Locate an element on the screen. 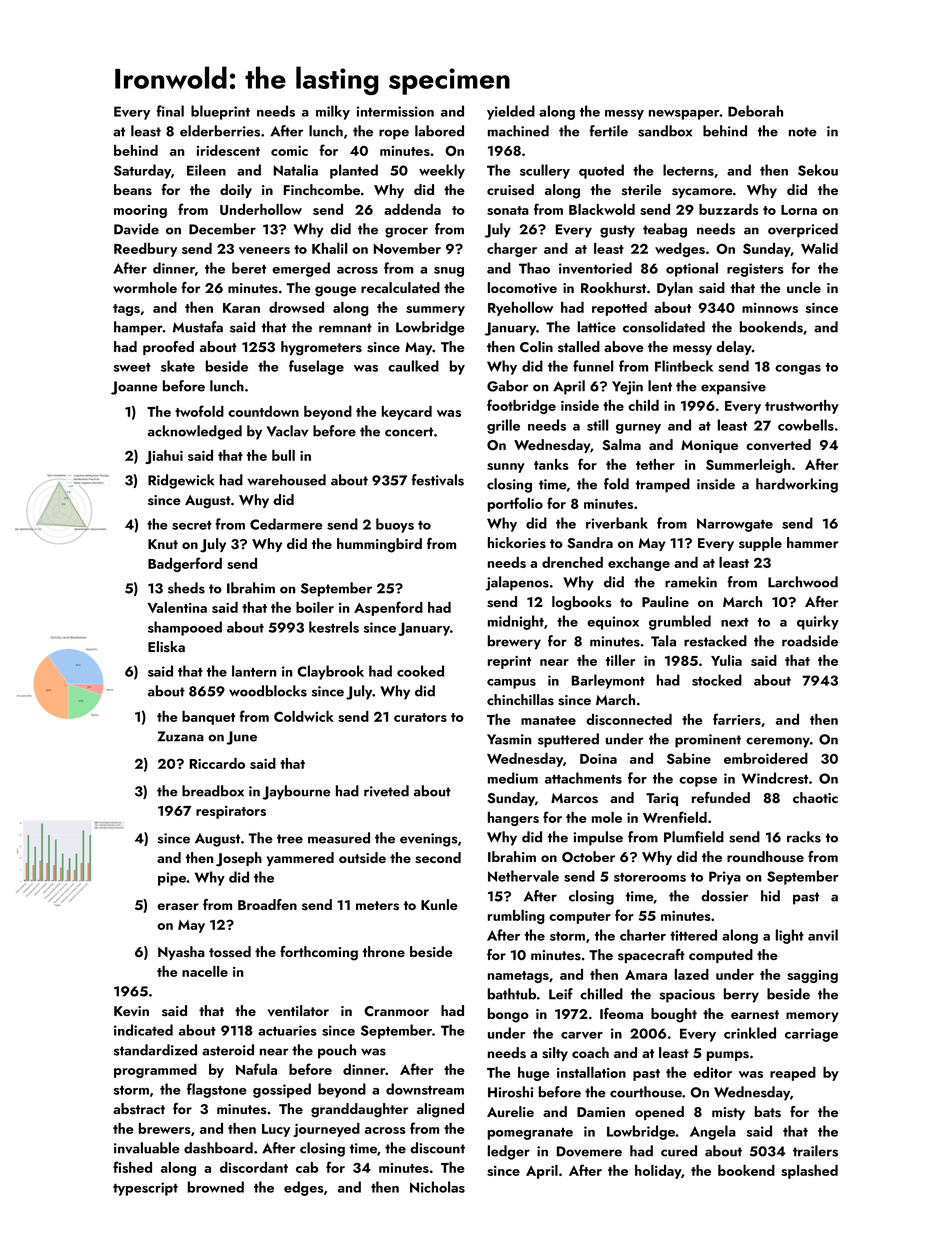 The width and height of the screenshot is (952, 1233). splashed is located at coordinates (809, 1172).
